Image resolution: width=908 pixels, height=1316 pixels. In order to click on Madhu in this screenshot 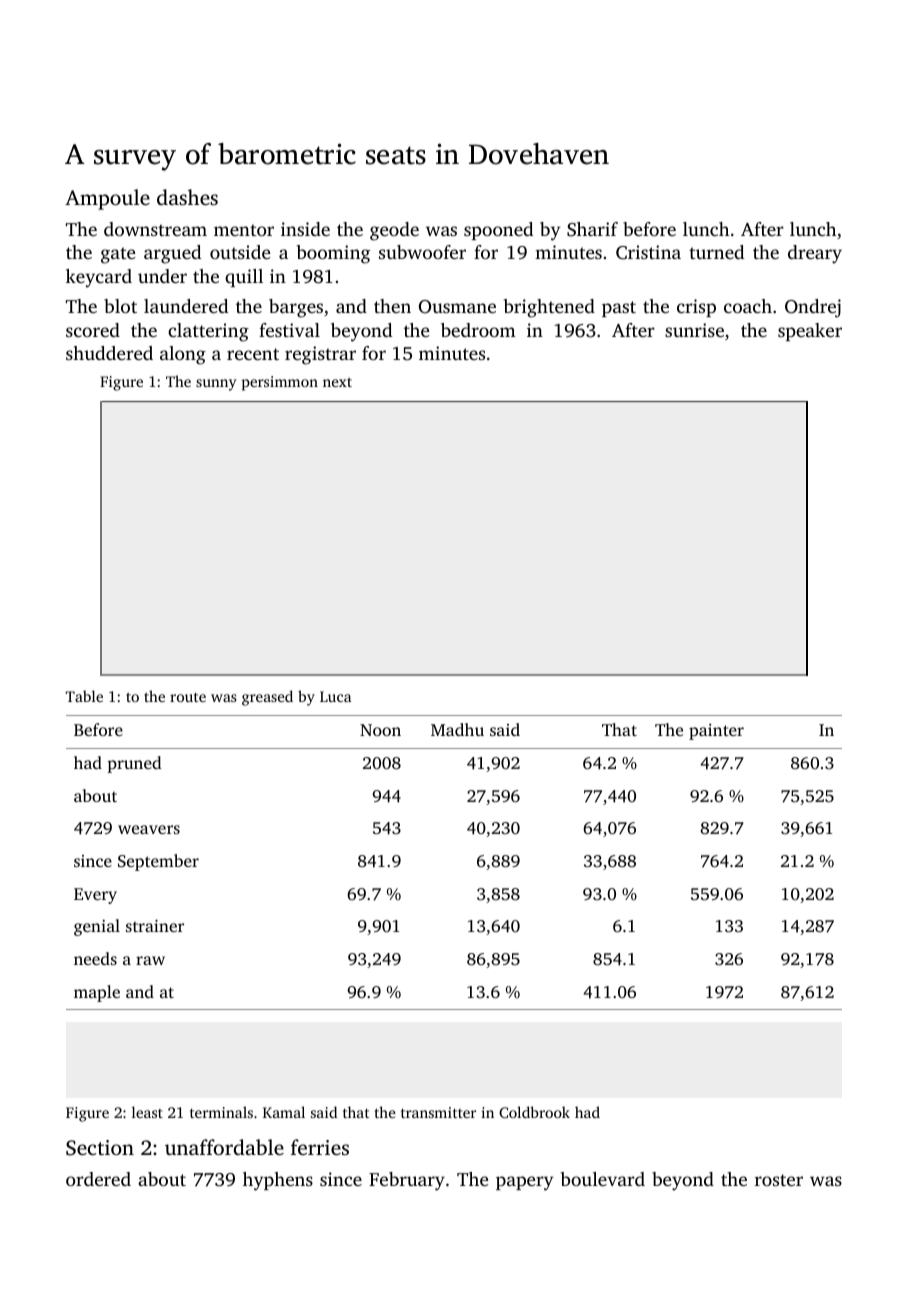, I will do `click(457, 729)`.
